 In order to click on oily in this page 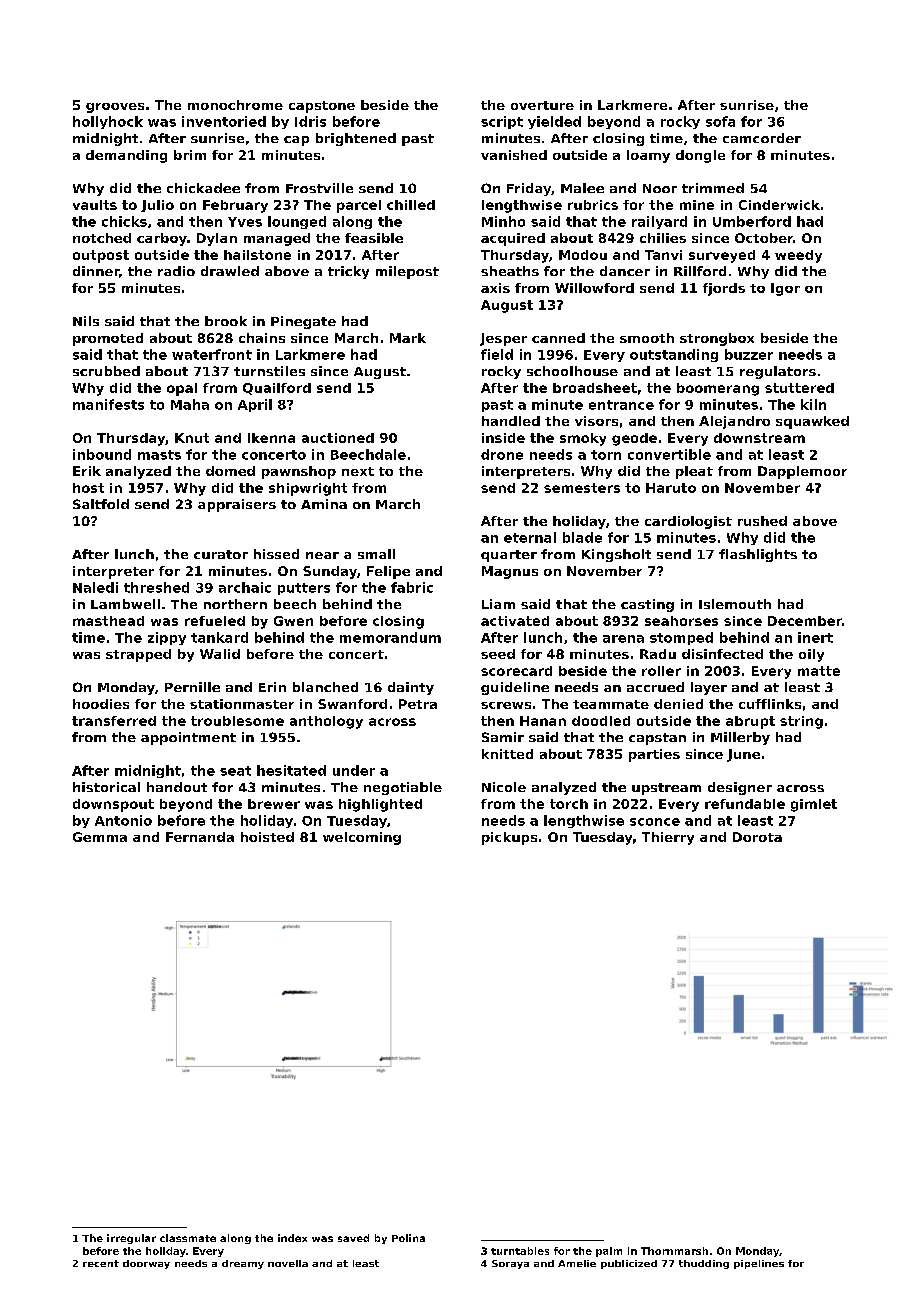, I will do `click(811, 655)`.
